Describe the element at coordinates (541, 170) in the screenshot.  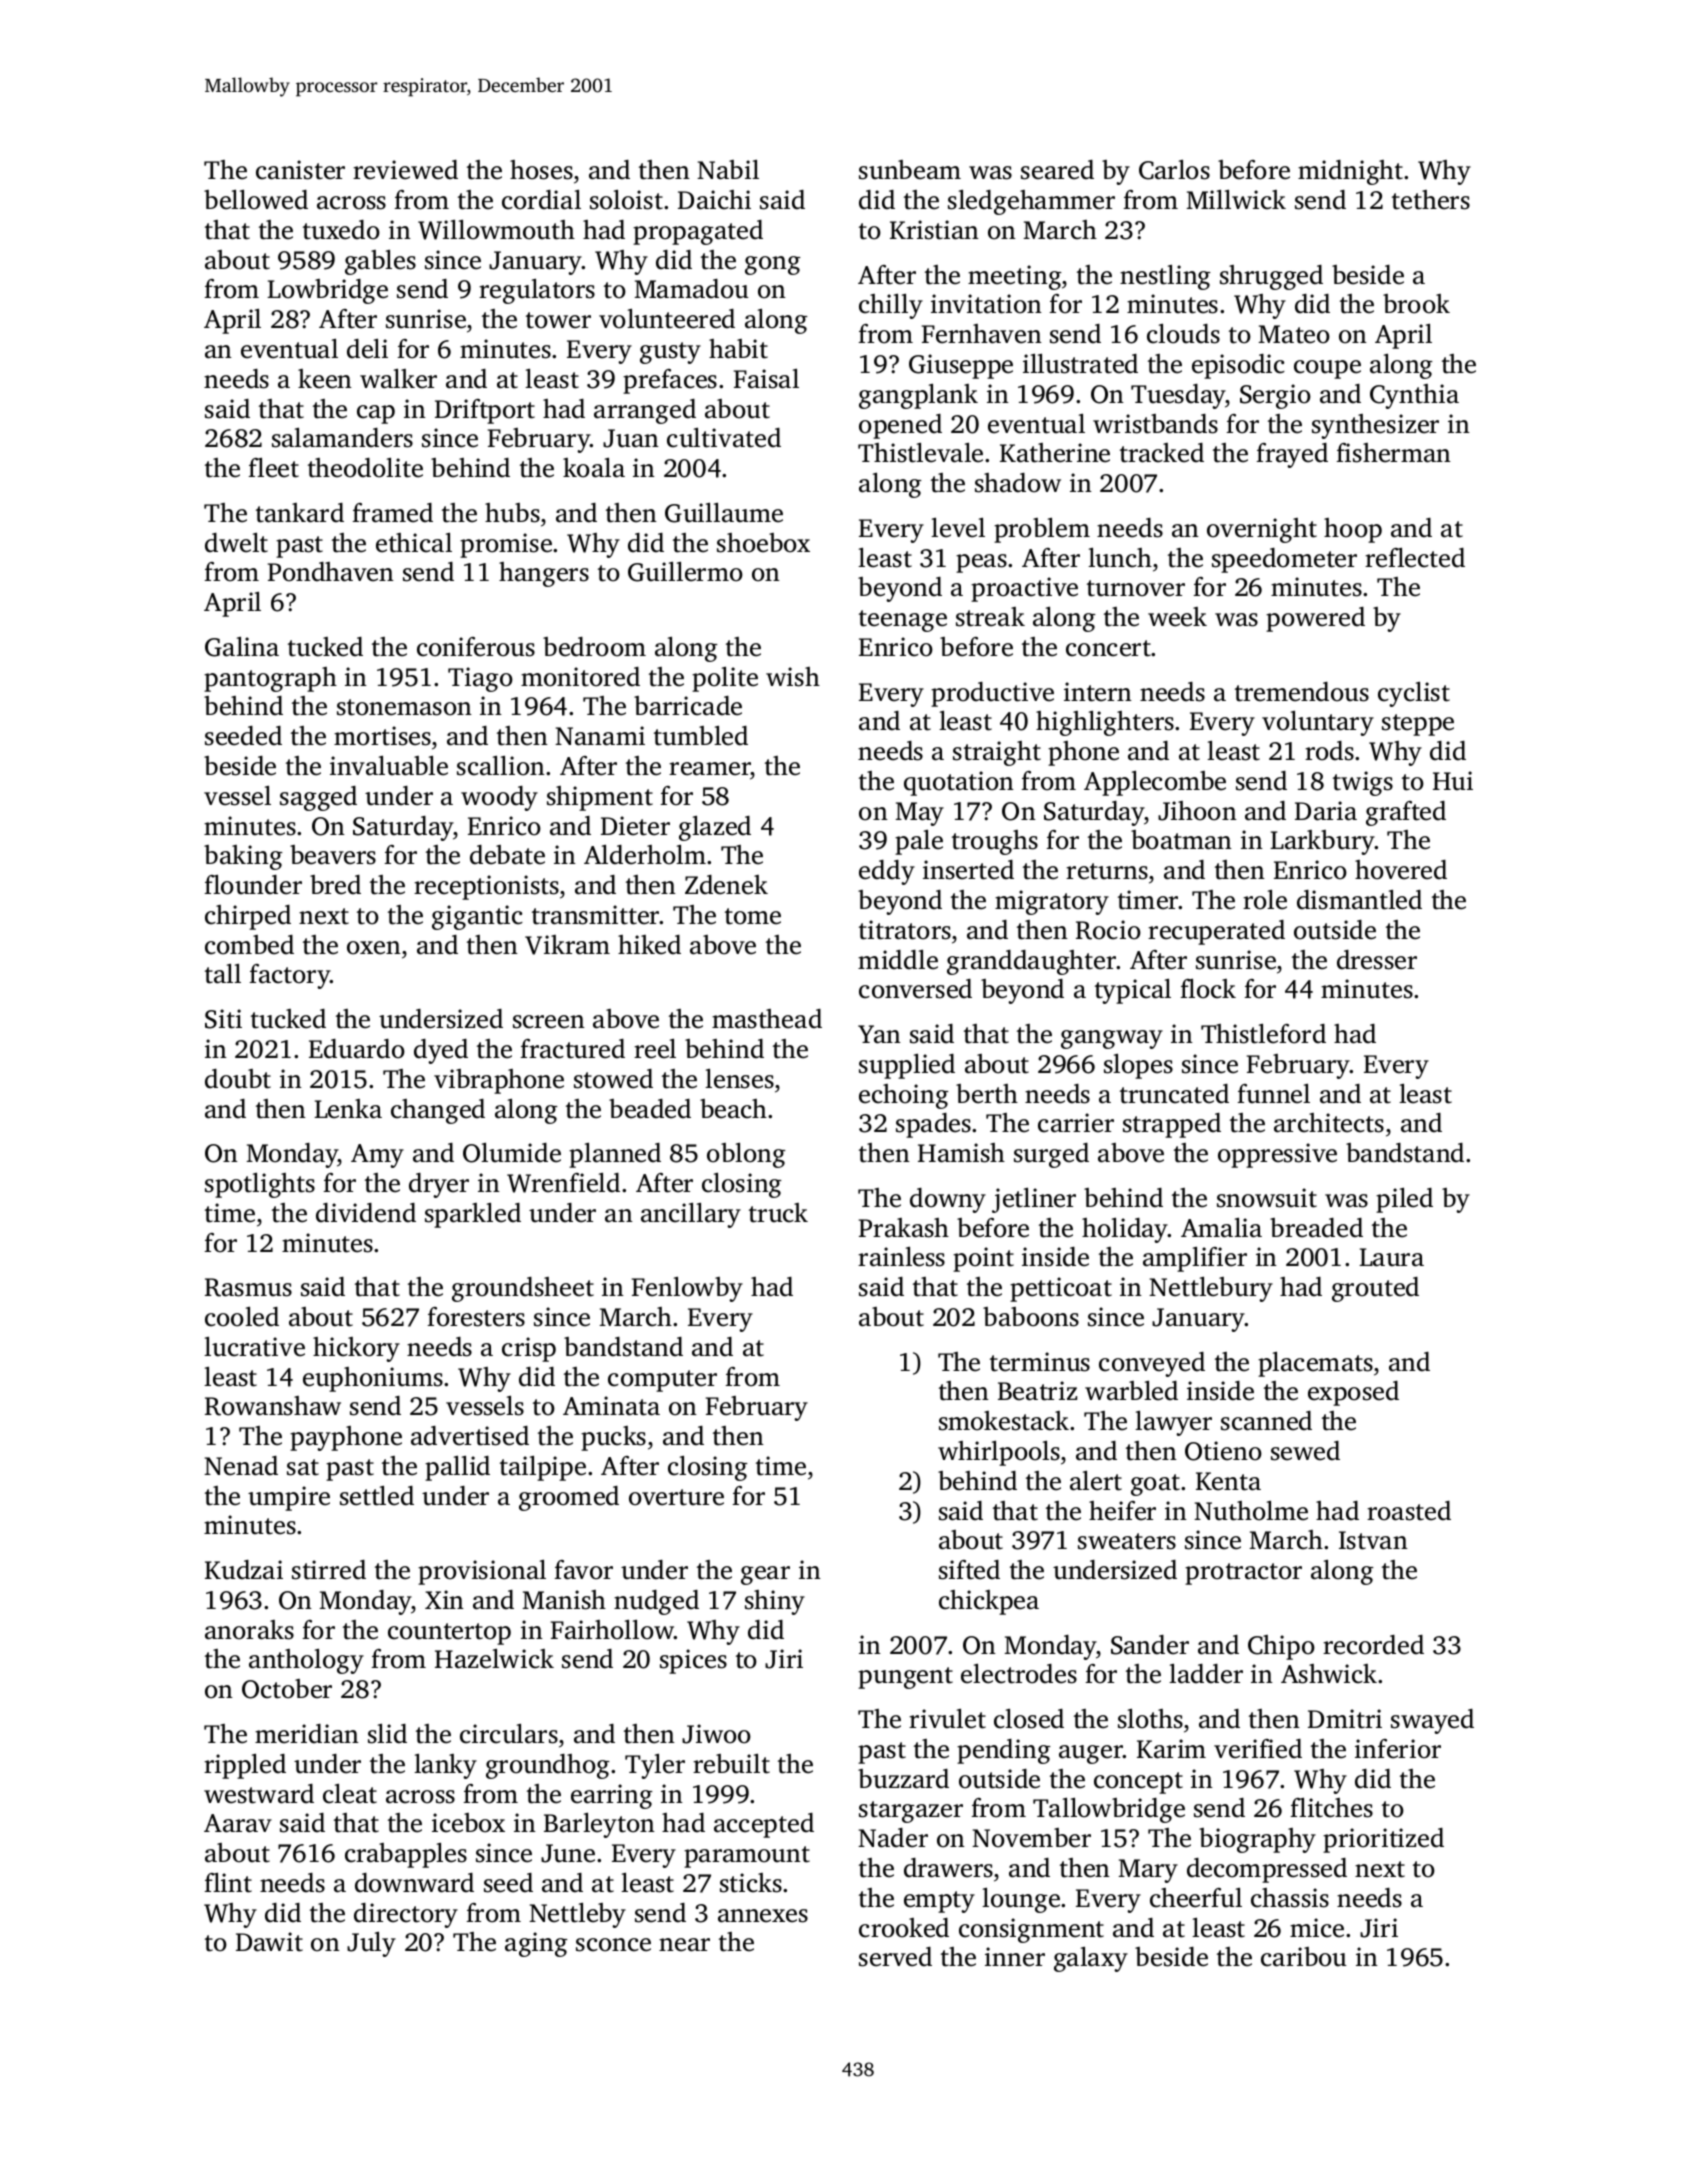
I see `hoses` at that location.
